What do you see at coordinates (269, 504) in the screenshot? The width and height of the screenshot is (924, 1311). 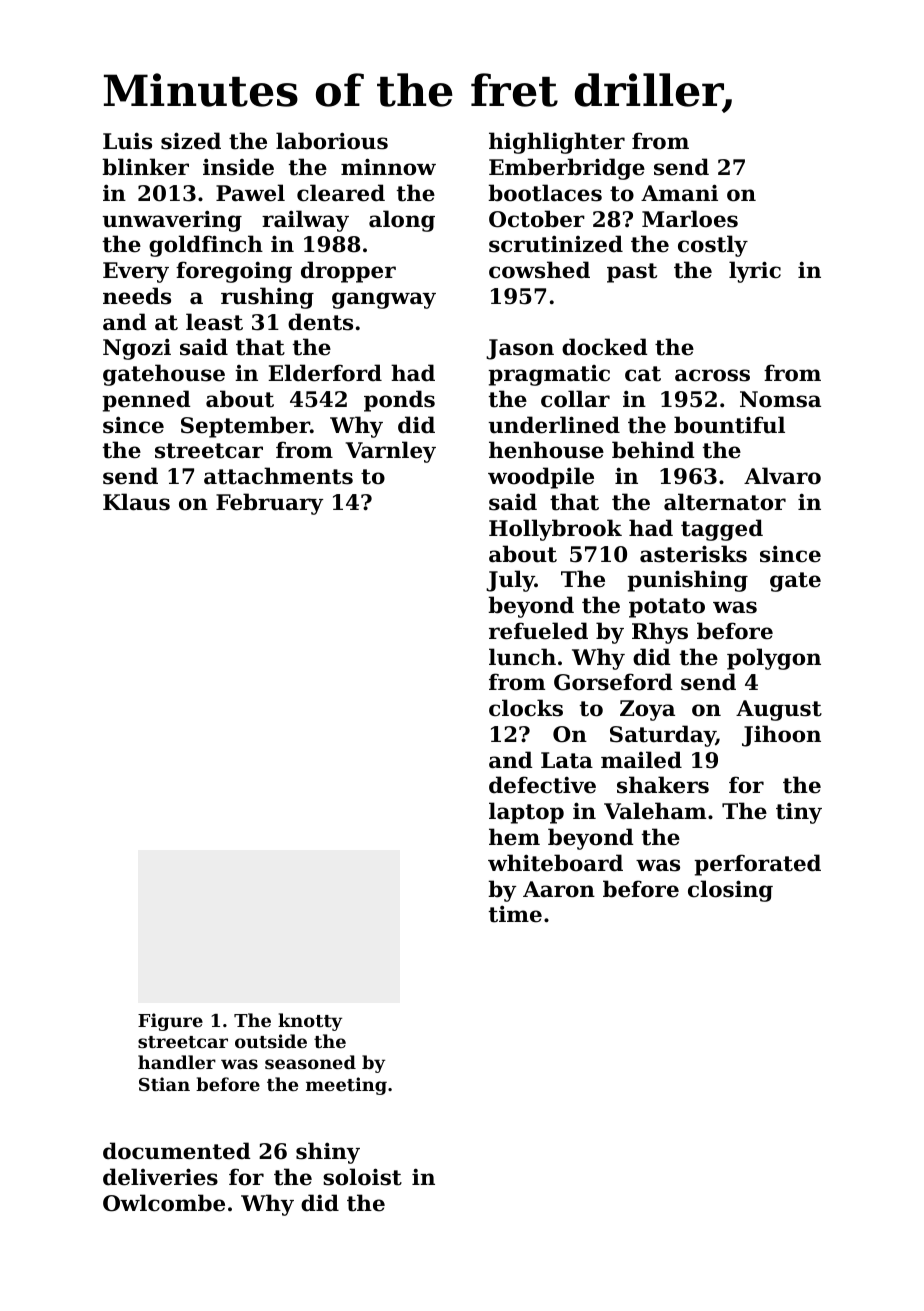 I see `February` at bounding box center [269, 504].
